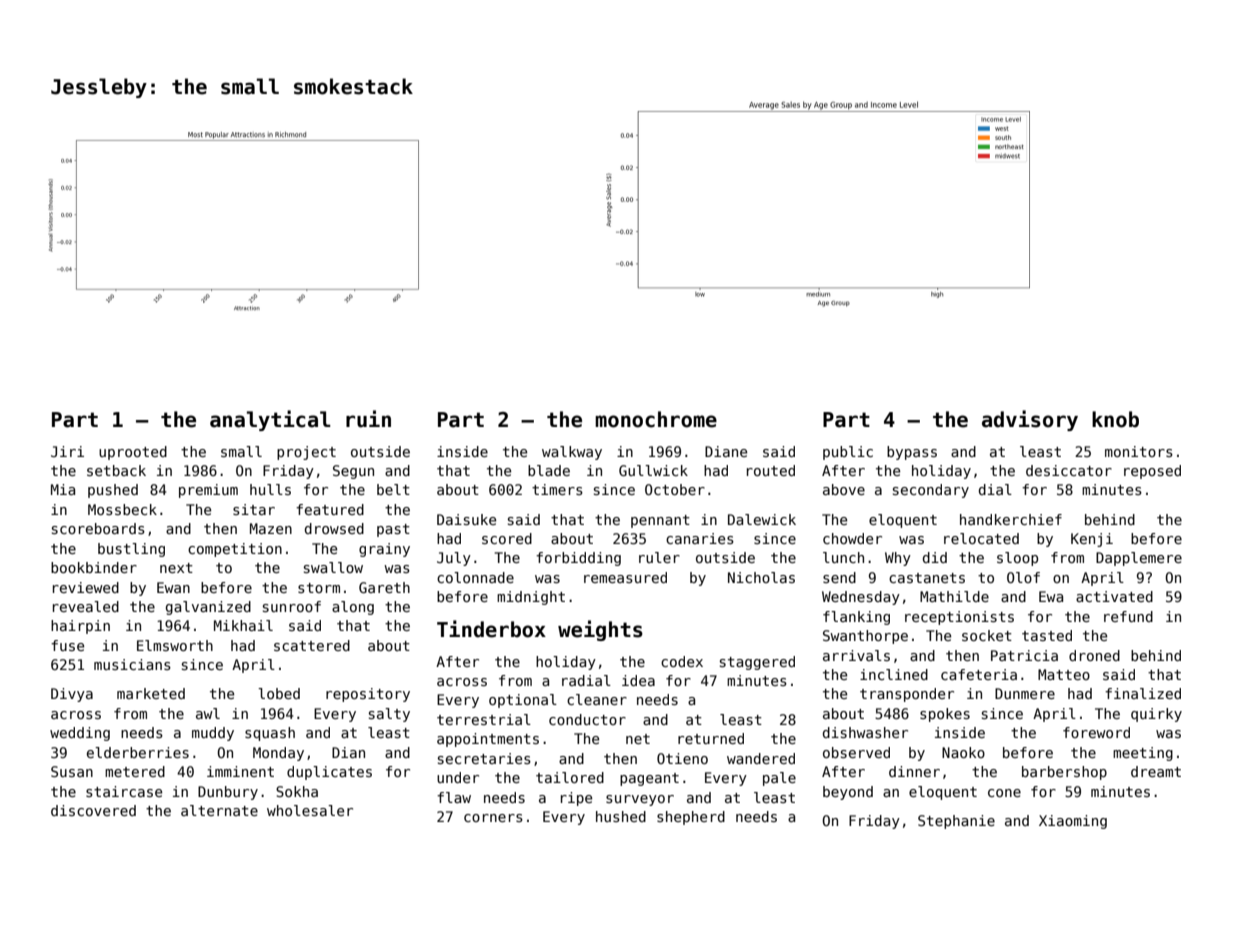 The width and height of the image is (1233, 952). I want to click on Segun, so click(353, 472).
